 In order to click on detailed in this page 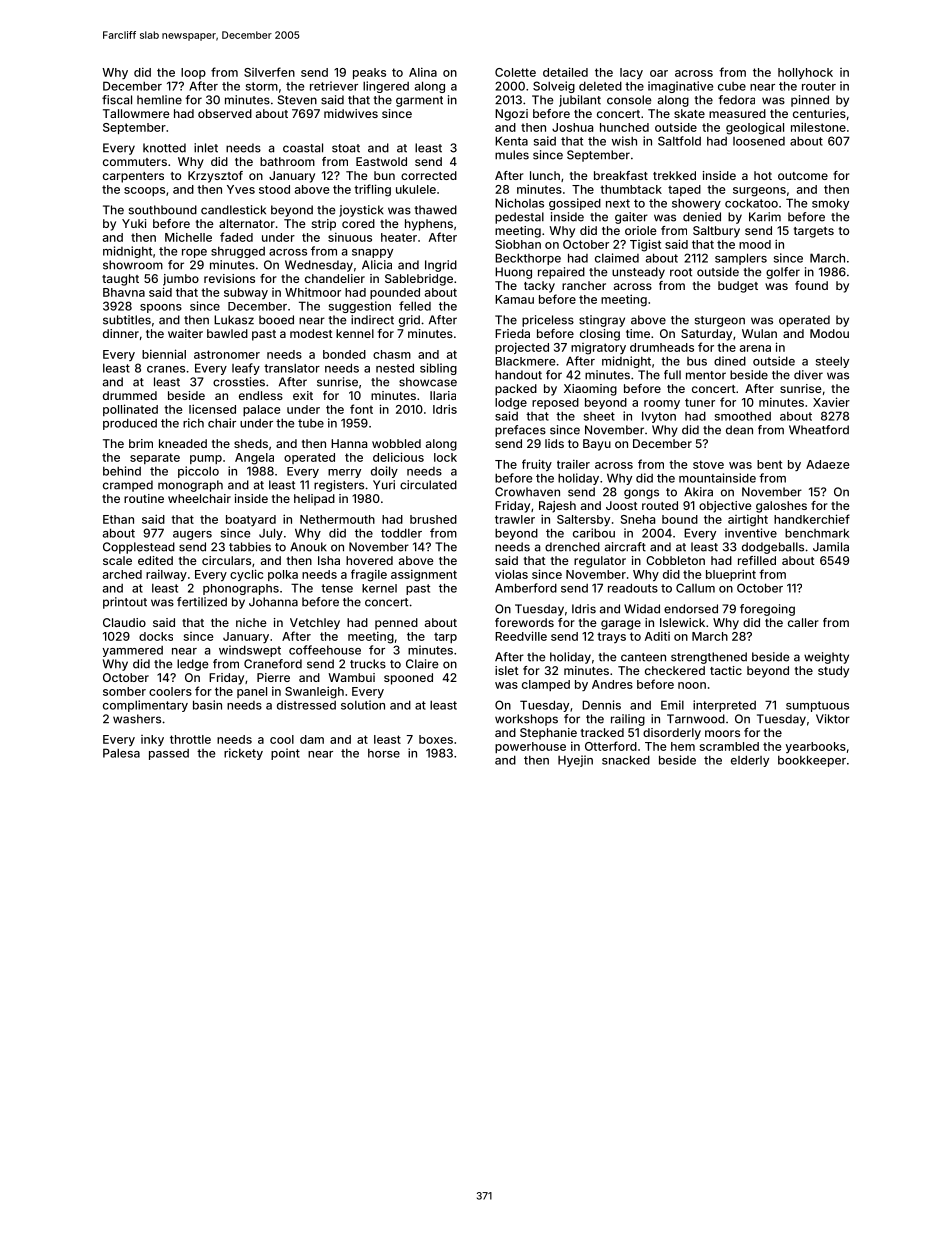, I will do `click(565, 72)`.
